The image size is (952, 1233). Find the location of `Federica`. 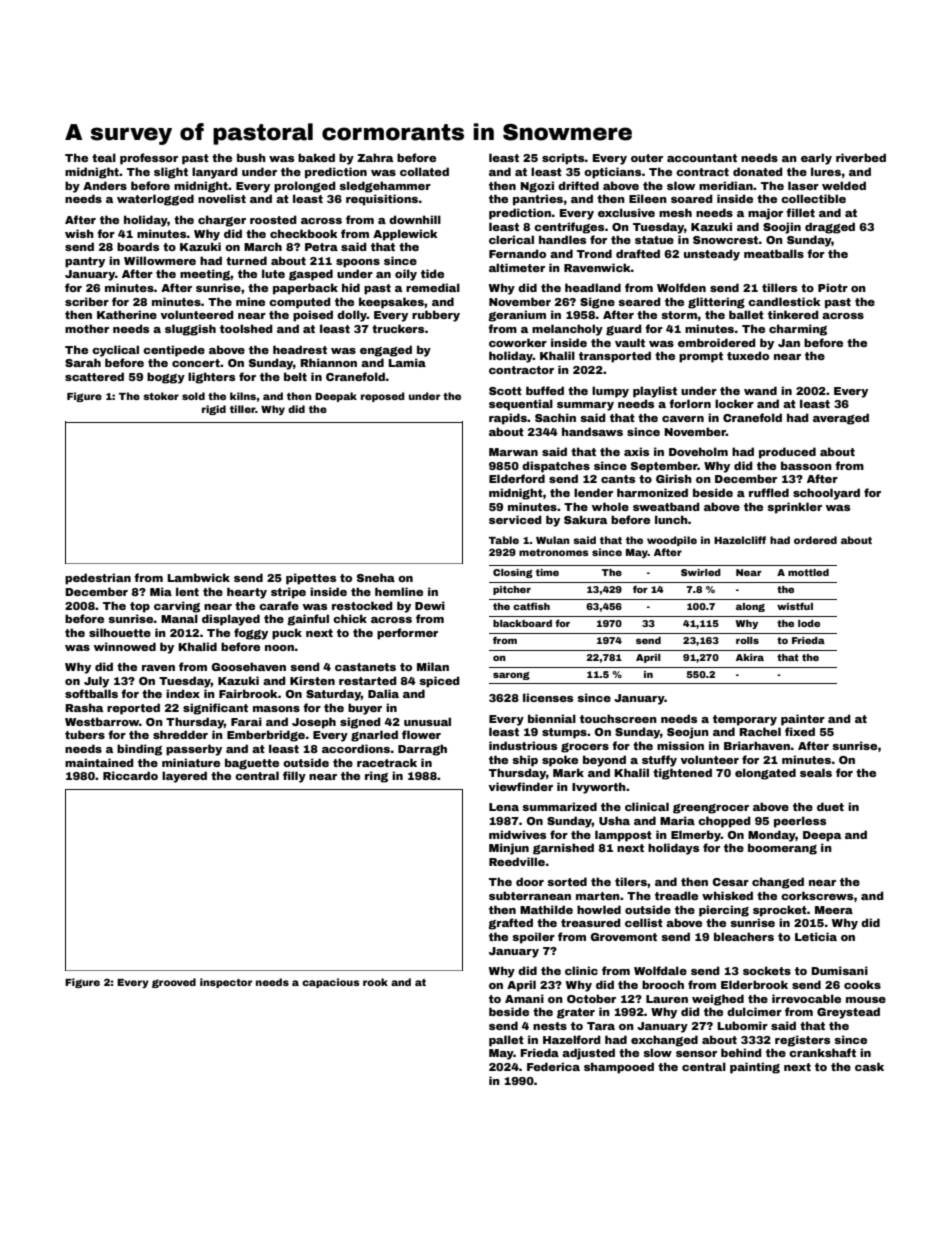

Federica is located at coordinates (553, 1066).
